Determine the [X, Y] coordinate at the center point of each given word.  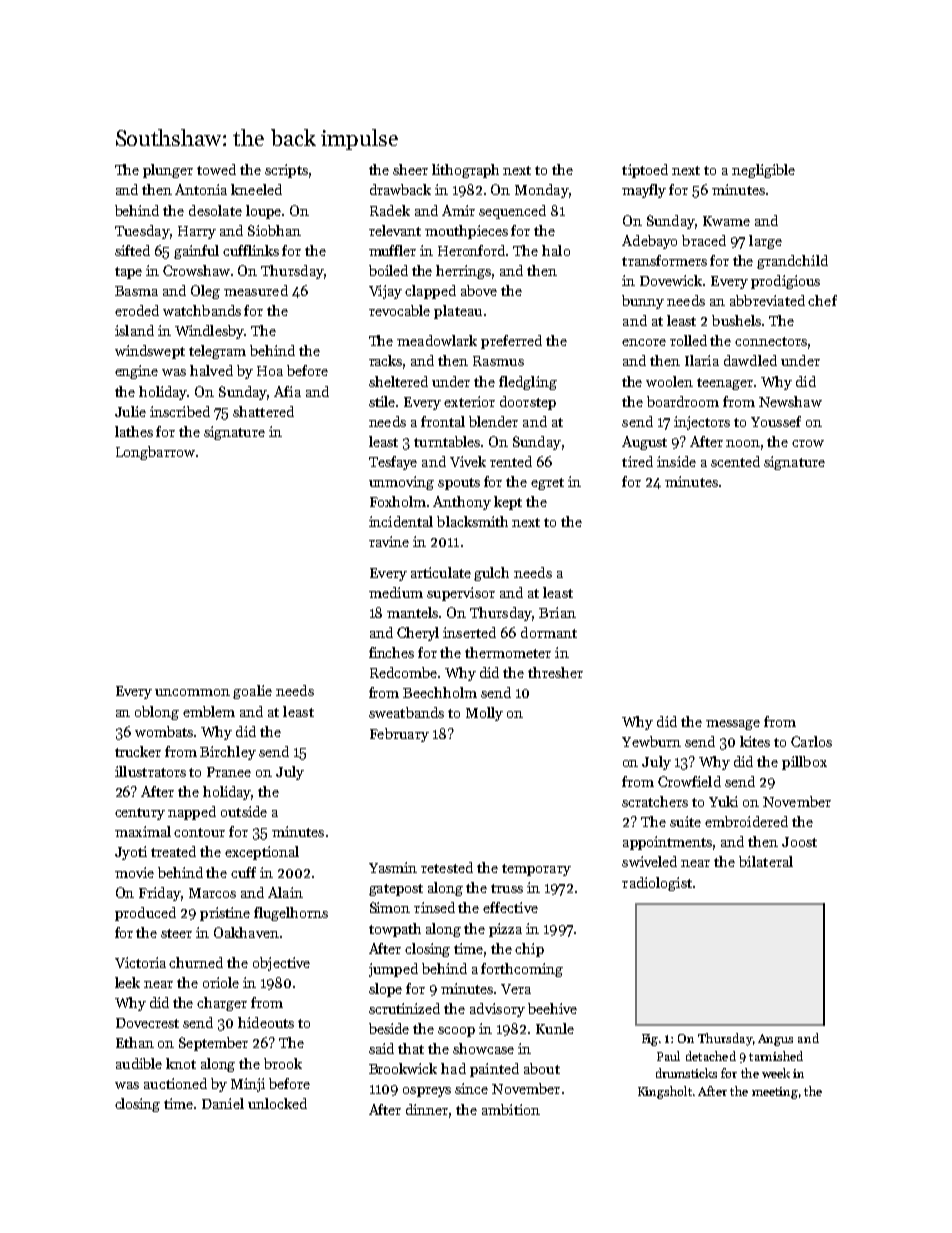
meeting [775, 1093]
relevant [395, 230]
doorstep [528, 403]
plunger [168, 171]
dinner [427, 1109]
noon [743, 443]
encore [644, 342]
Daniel [223, 1103]
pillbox [804, 763]
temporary [536, 870]
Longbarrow [155, 453]
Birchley [228, 753]
